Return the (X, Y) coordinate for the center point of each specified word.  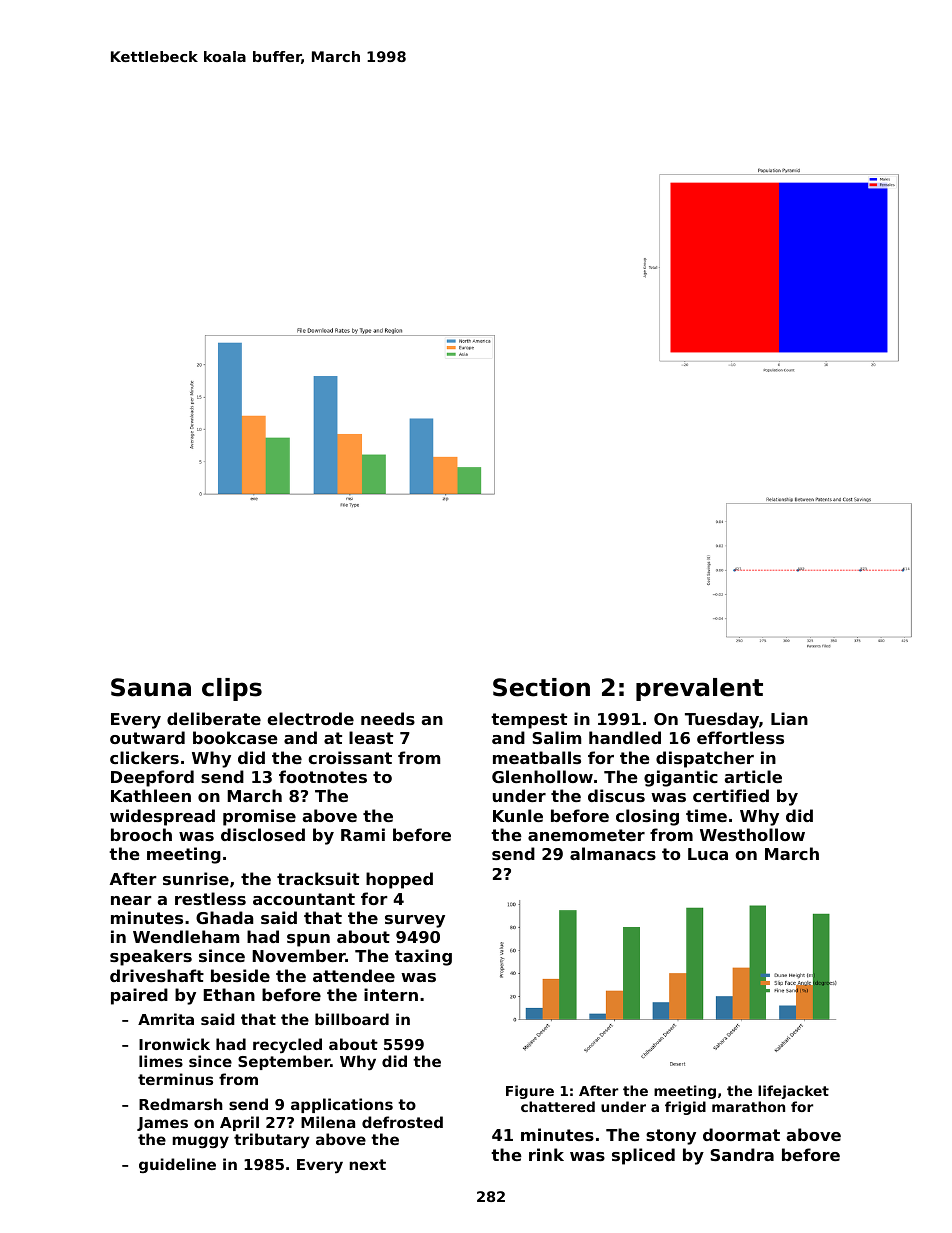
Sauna (151, 687)
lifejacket (793, 1092)
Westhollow (752, 834)
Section (541, 687)
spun (308, 940)
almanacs (613, 853)
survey (415, 921)
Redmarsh (181, 1104)
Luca (708, 854)
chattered (558, 1106)
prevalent (699, 689)
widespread (162, 817)
